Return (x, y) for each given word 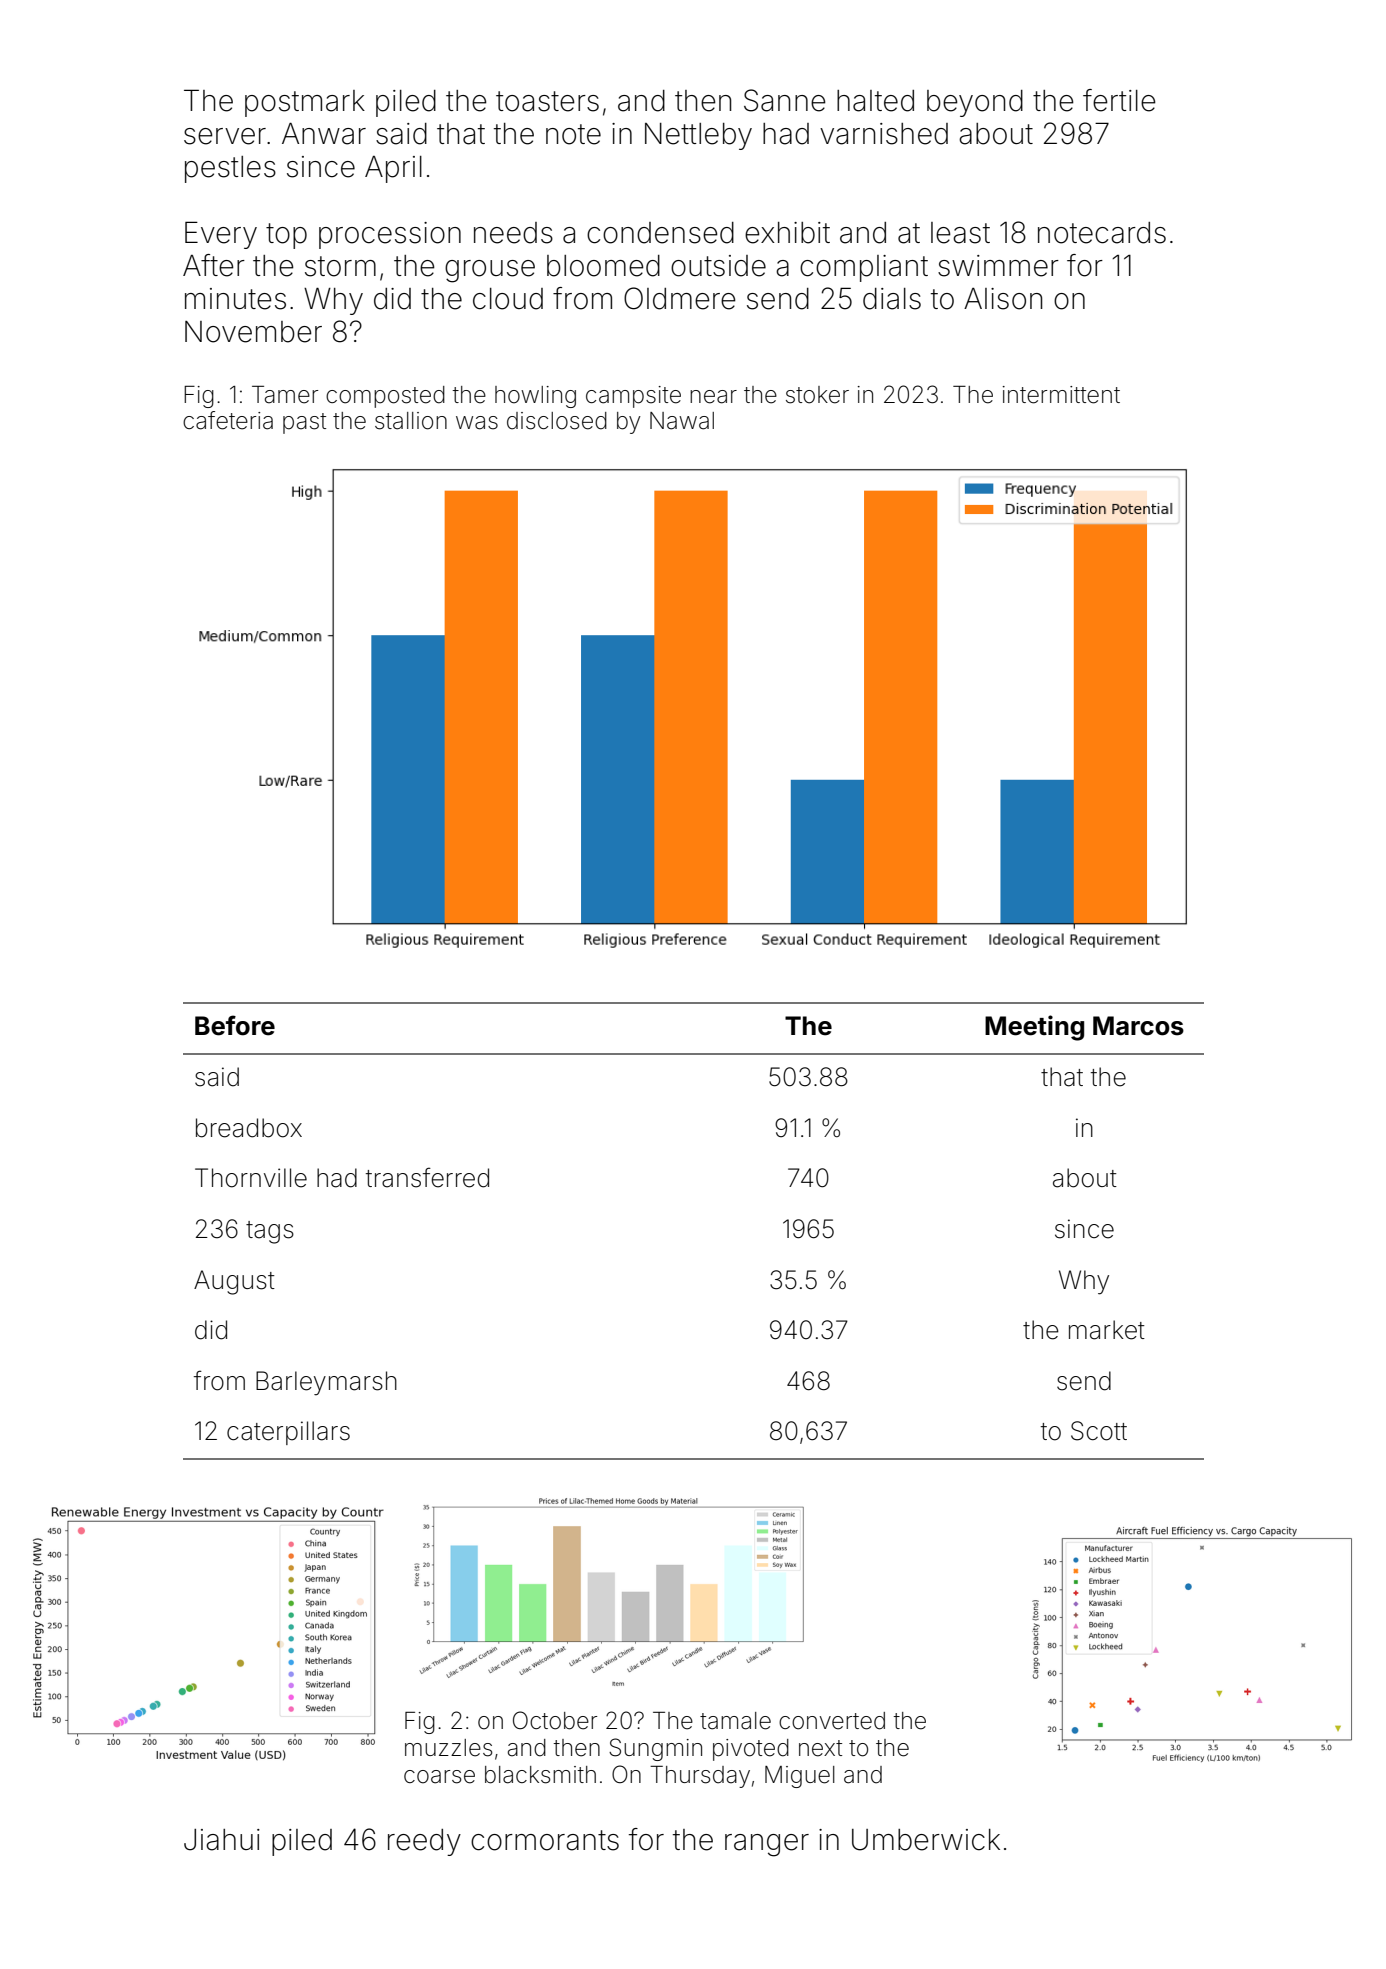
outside (718, 266)
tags (270, 1232)
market (1107, 1330)
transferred (427, 1177)
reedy (424, 1842)
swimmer (998, 266)
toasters (547, 101)
